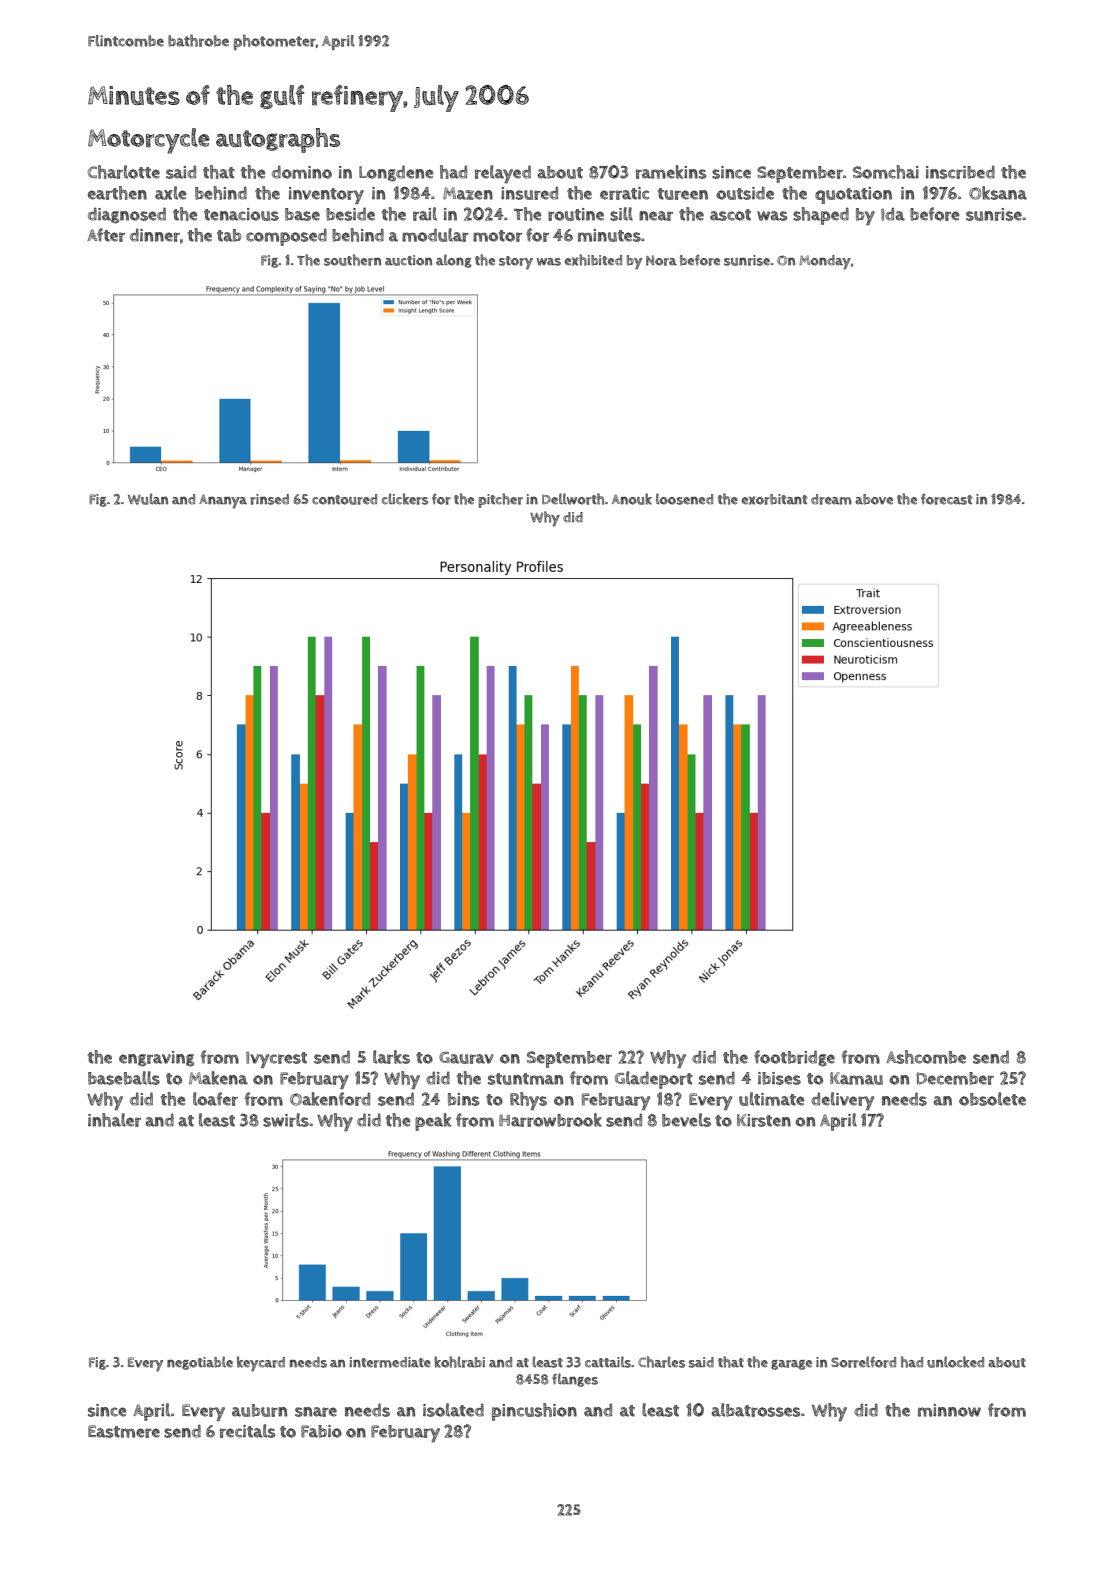 This image has width=1114, height=1576. What do you see at coordinates (124, 1431) in the image?
I see `Eastmere` at bounding box center [124, 1431].
